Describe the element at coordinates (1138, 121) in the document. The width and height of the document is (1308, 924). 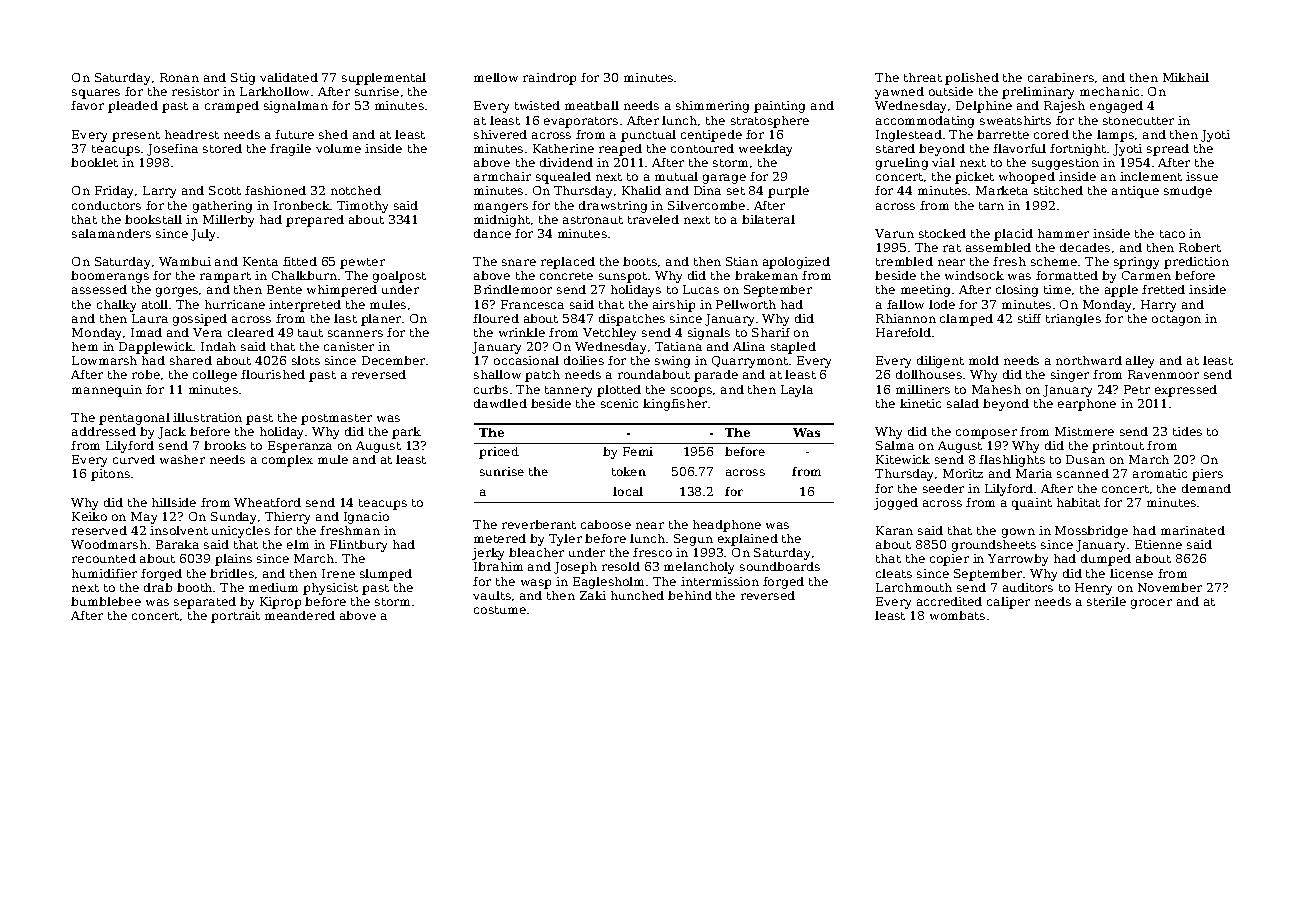
I see `stonecutter` at that location.
